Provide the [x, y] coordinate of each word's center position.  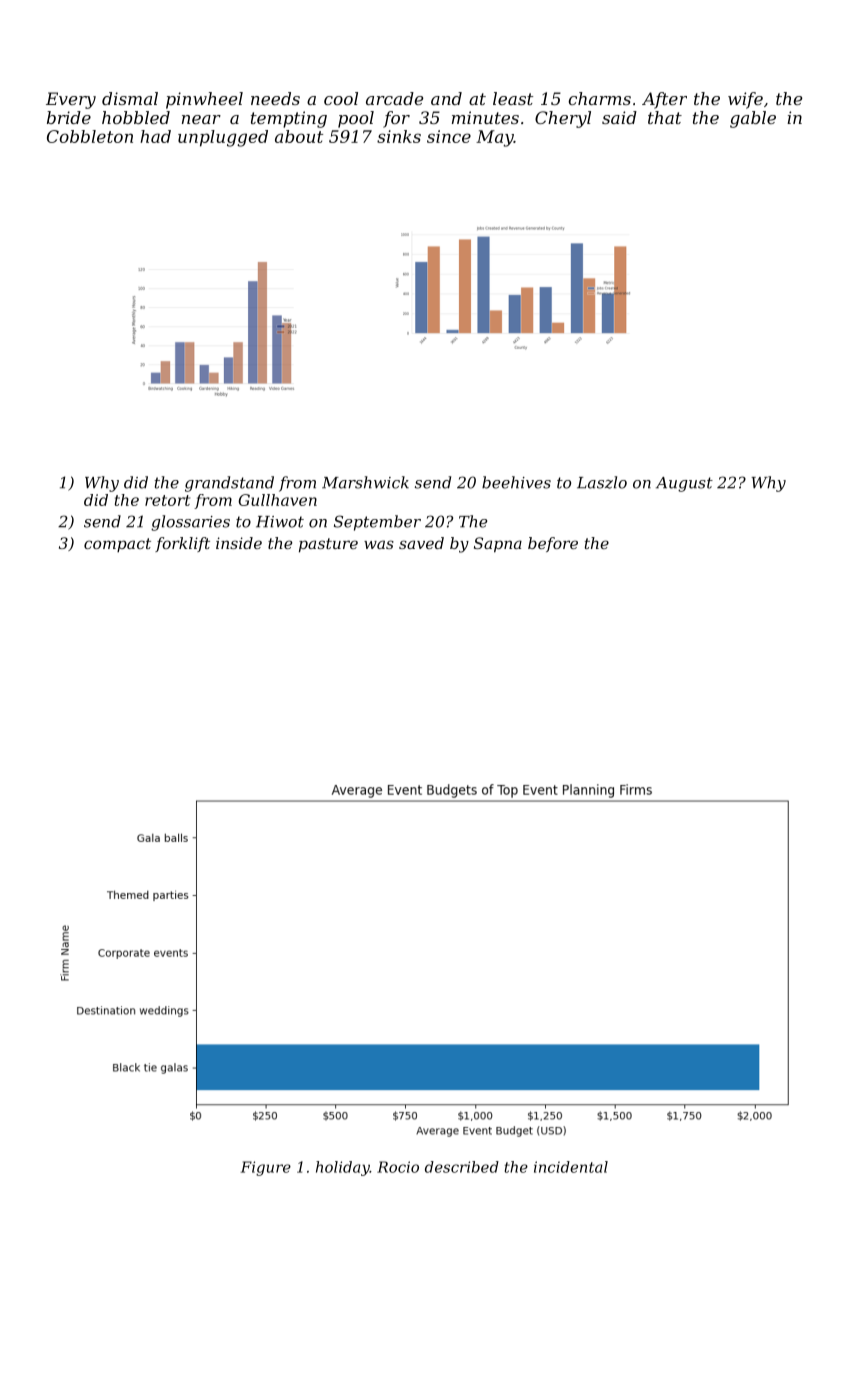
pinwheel [204, 100]
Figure [266, 1168]
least [513, 98]
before [553, 544]
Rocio [398, 1167]
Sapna [498, 545]
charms [600, 98]
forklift [182, 544]
